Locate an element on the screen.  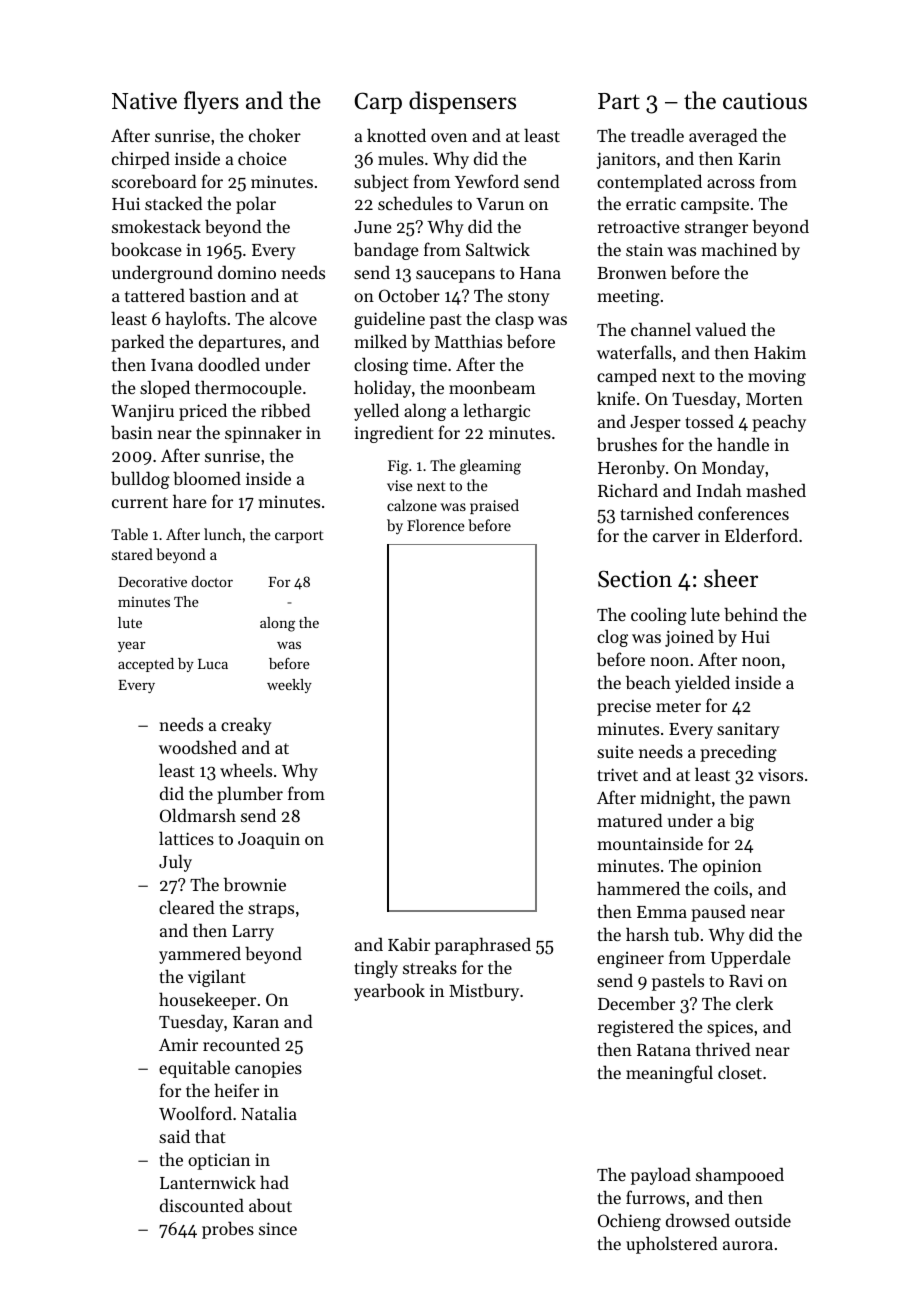
treadle is located at coordinates (657, 135).
